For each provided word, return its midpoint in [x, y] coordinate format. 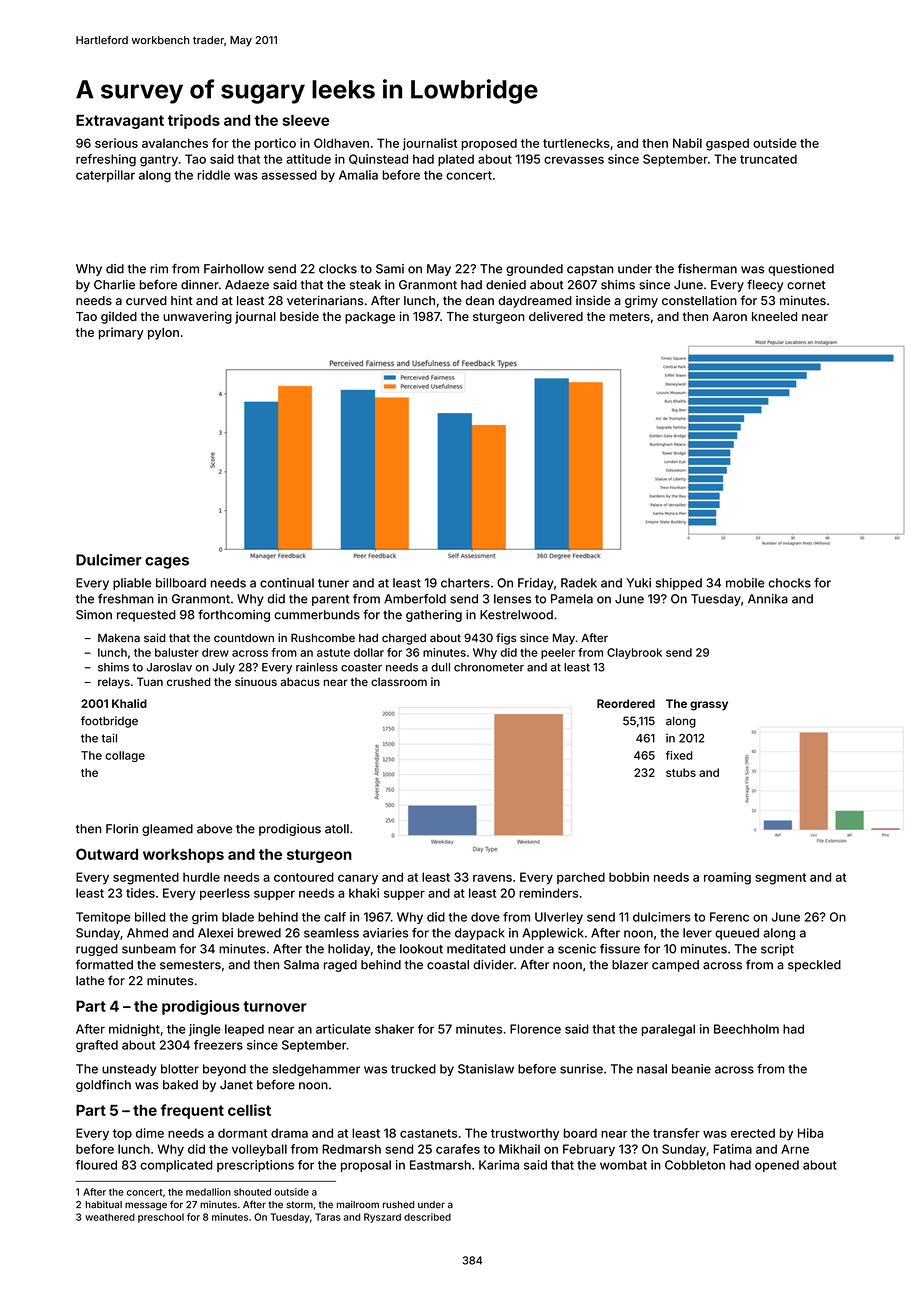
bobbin [629, 877]
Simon [94, 615]
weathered [110, 1217]
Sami [390, 269]
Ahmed [147, 933]
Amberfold [415, 599]
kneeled [774, 316]
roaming [727, 878]
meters [630, 316]
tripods [194, 121]
